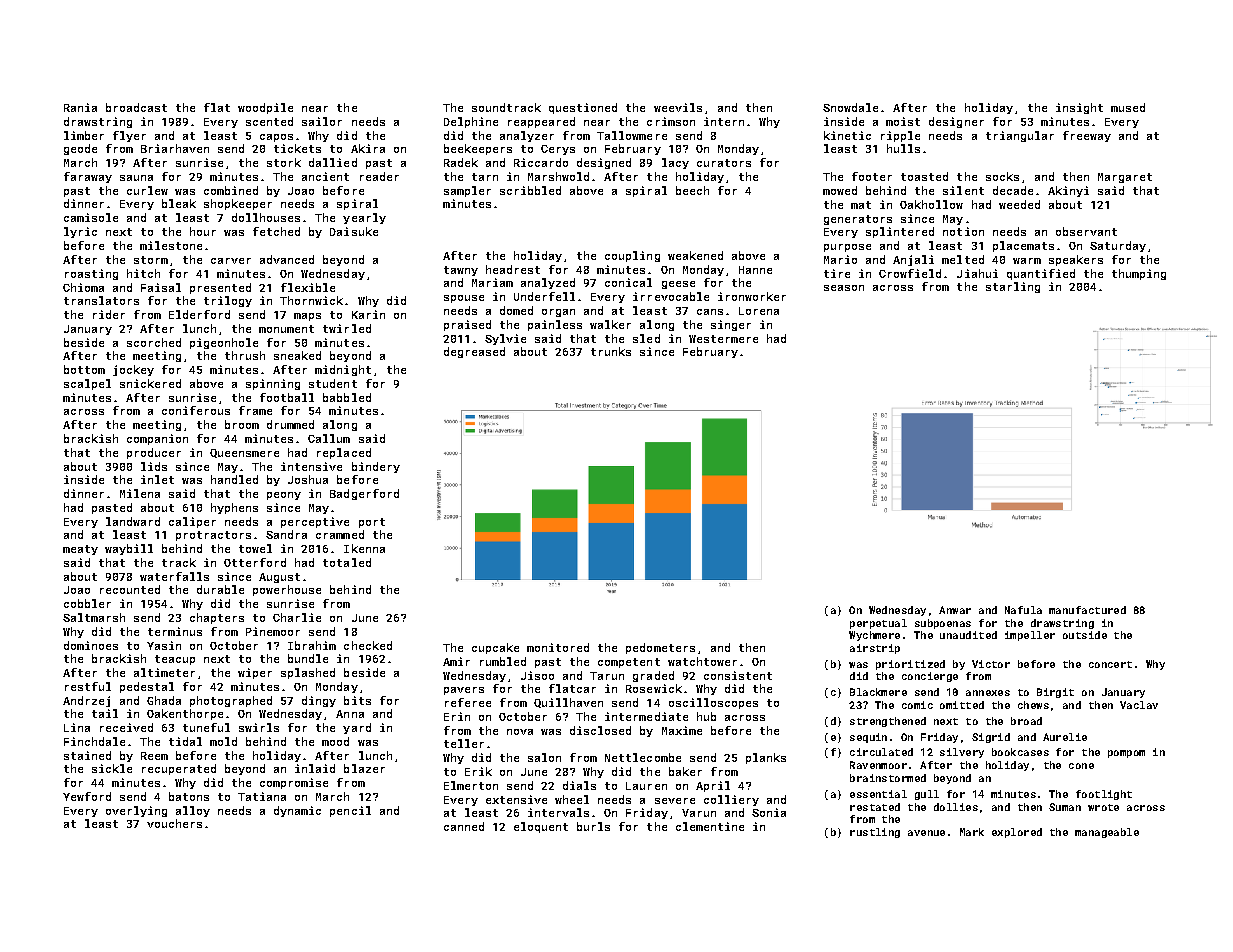 The image size is (1233, 952). I want to click on thumping, so click(1139, 274).
